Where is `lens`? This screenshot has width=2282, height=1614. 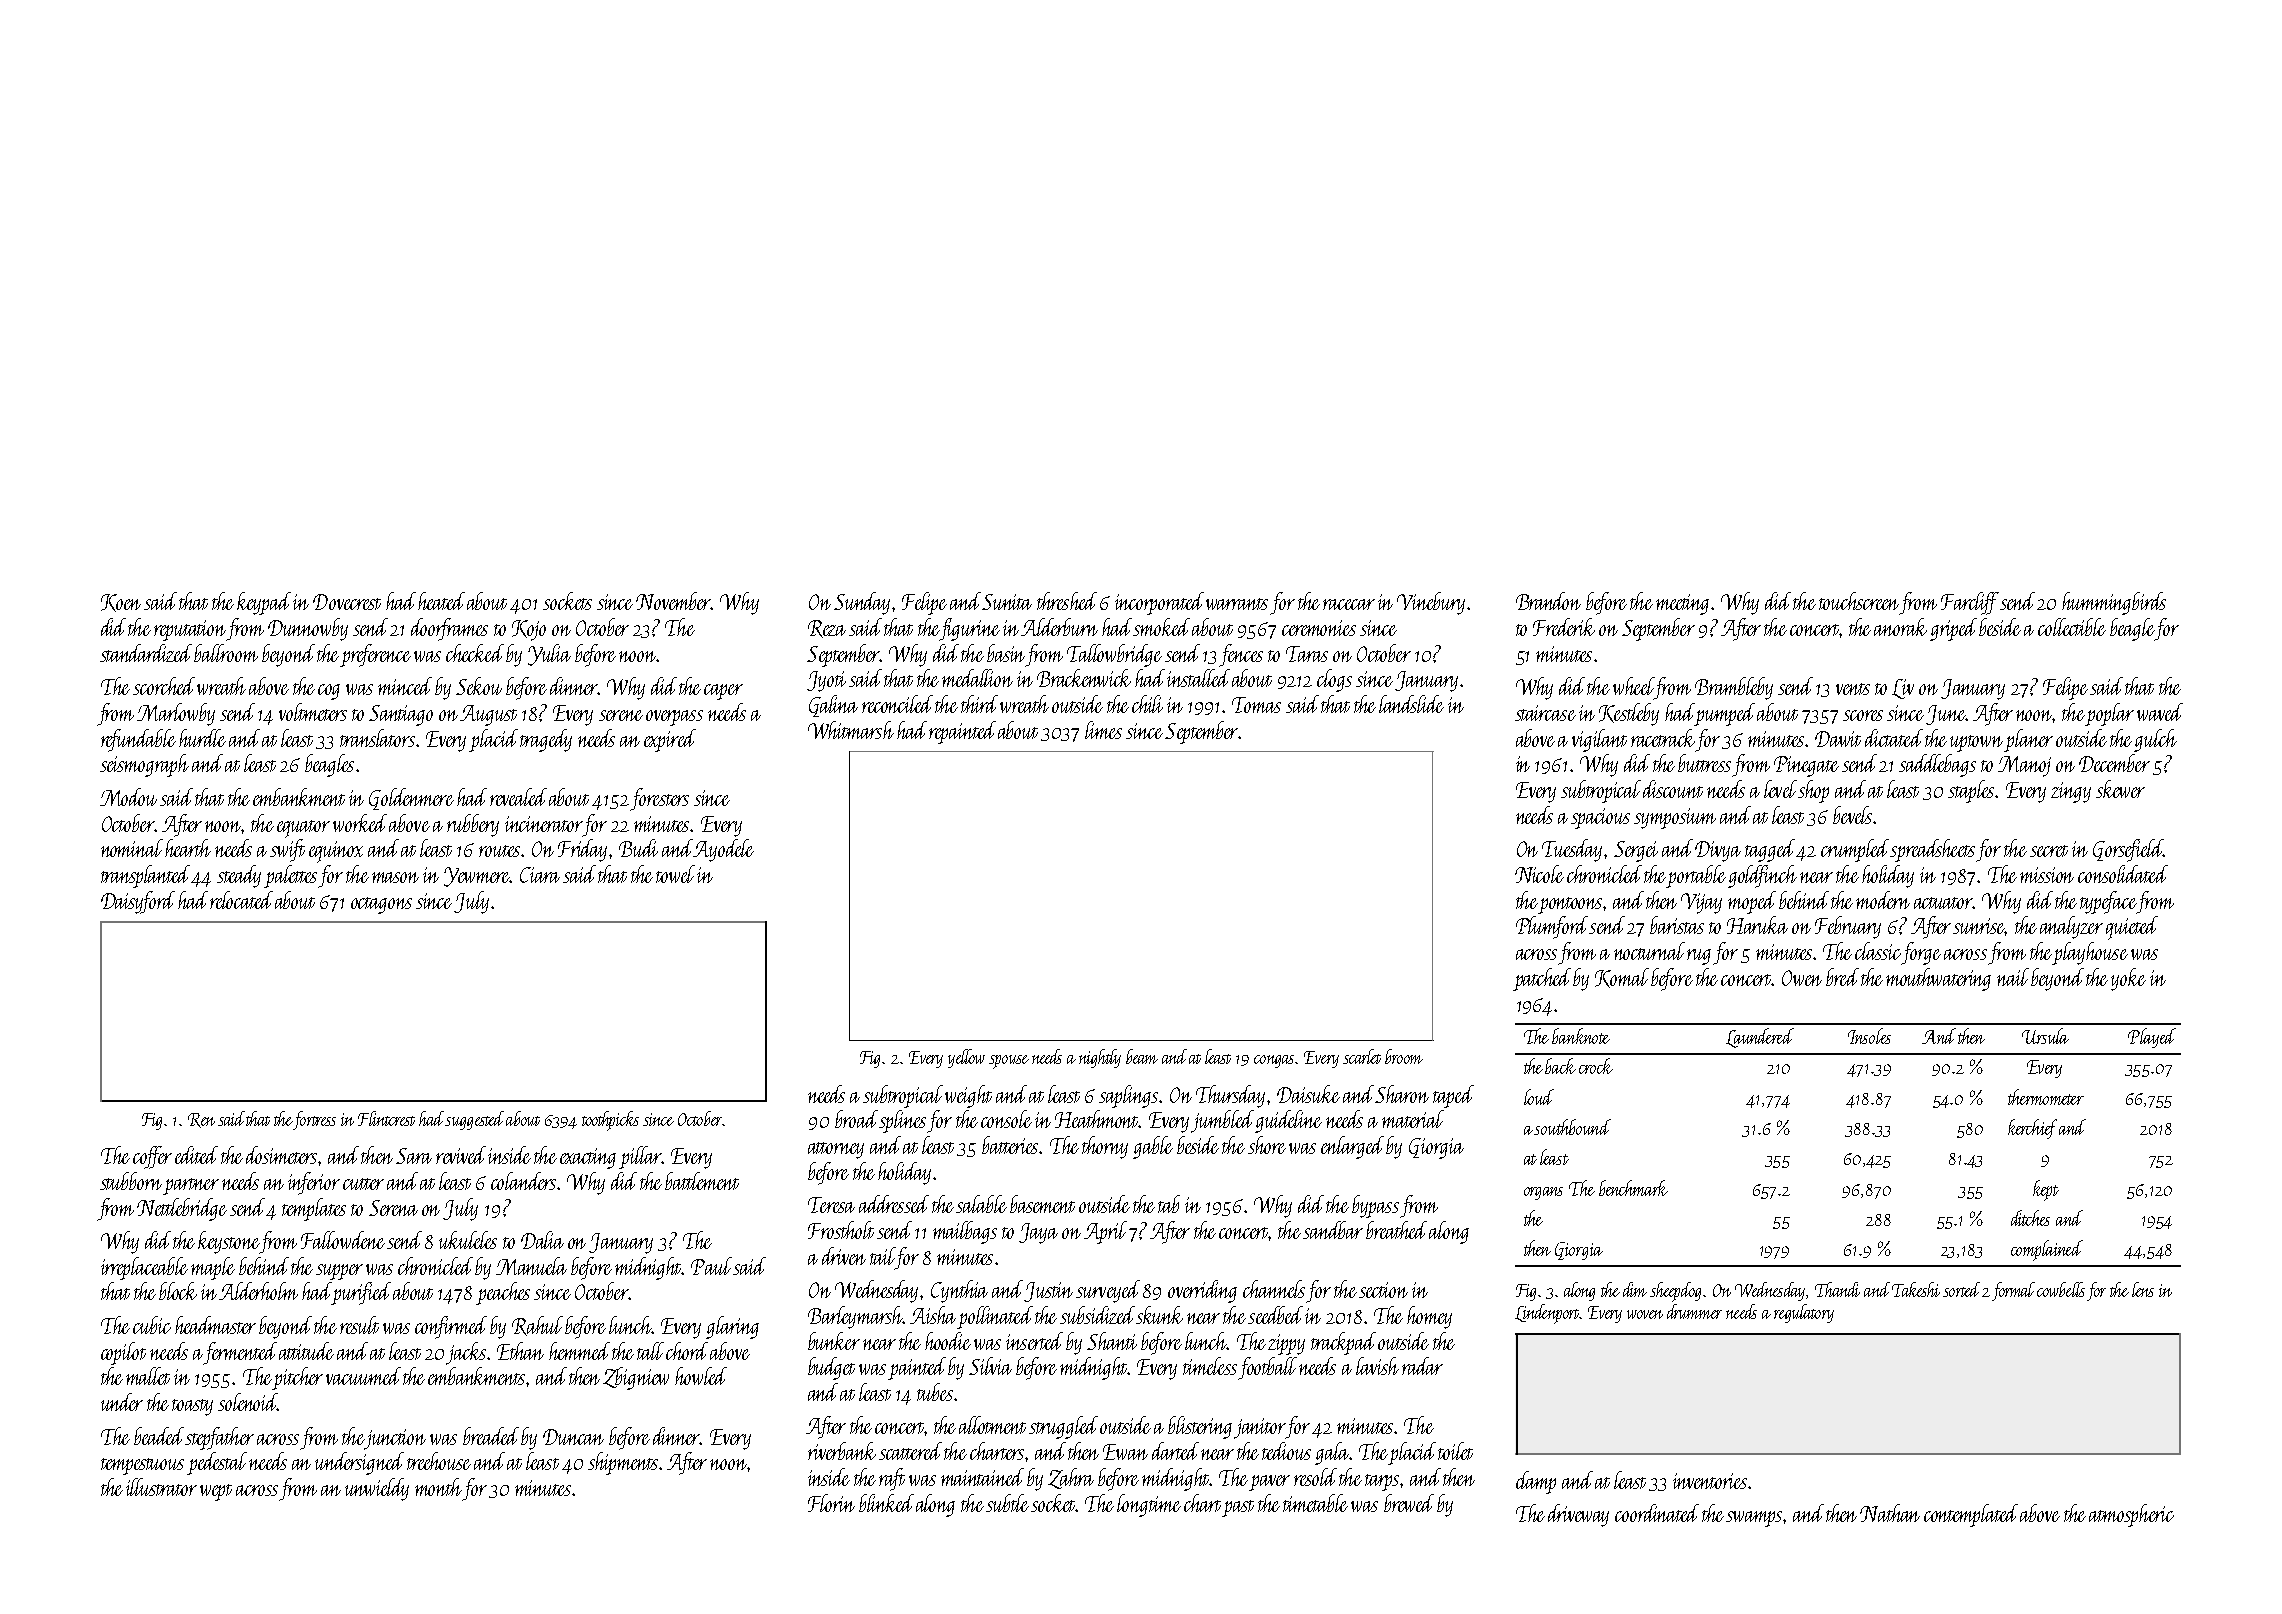 lens is located at coordinates (2143, 1289).
